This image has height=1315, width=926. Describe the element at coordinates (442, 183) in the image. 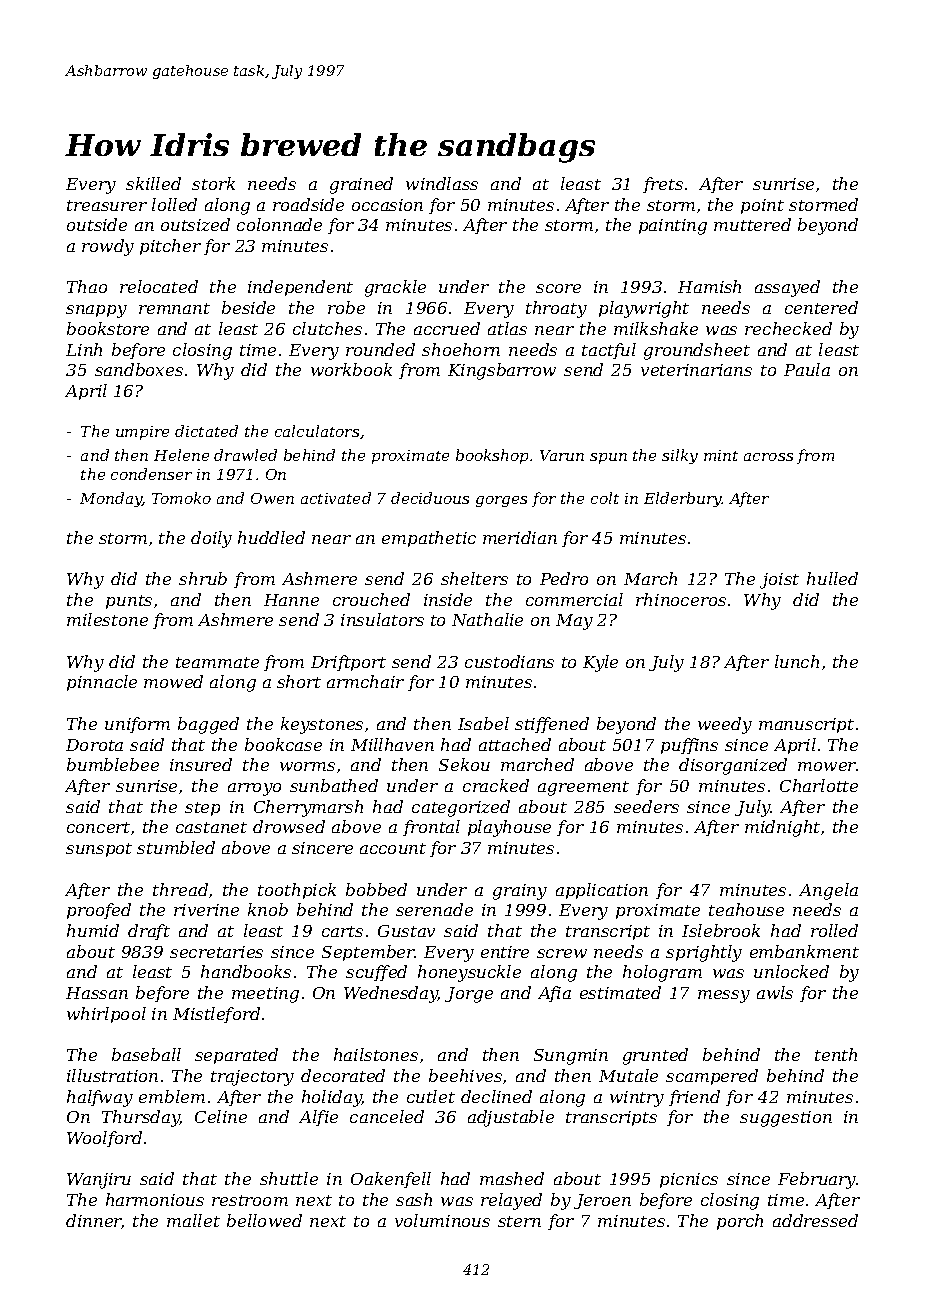

I see `windlass` at that location.
